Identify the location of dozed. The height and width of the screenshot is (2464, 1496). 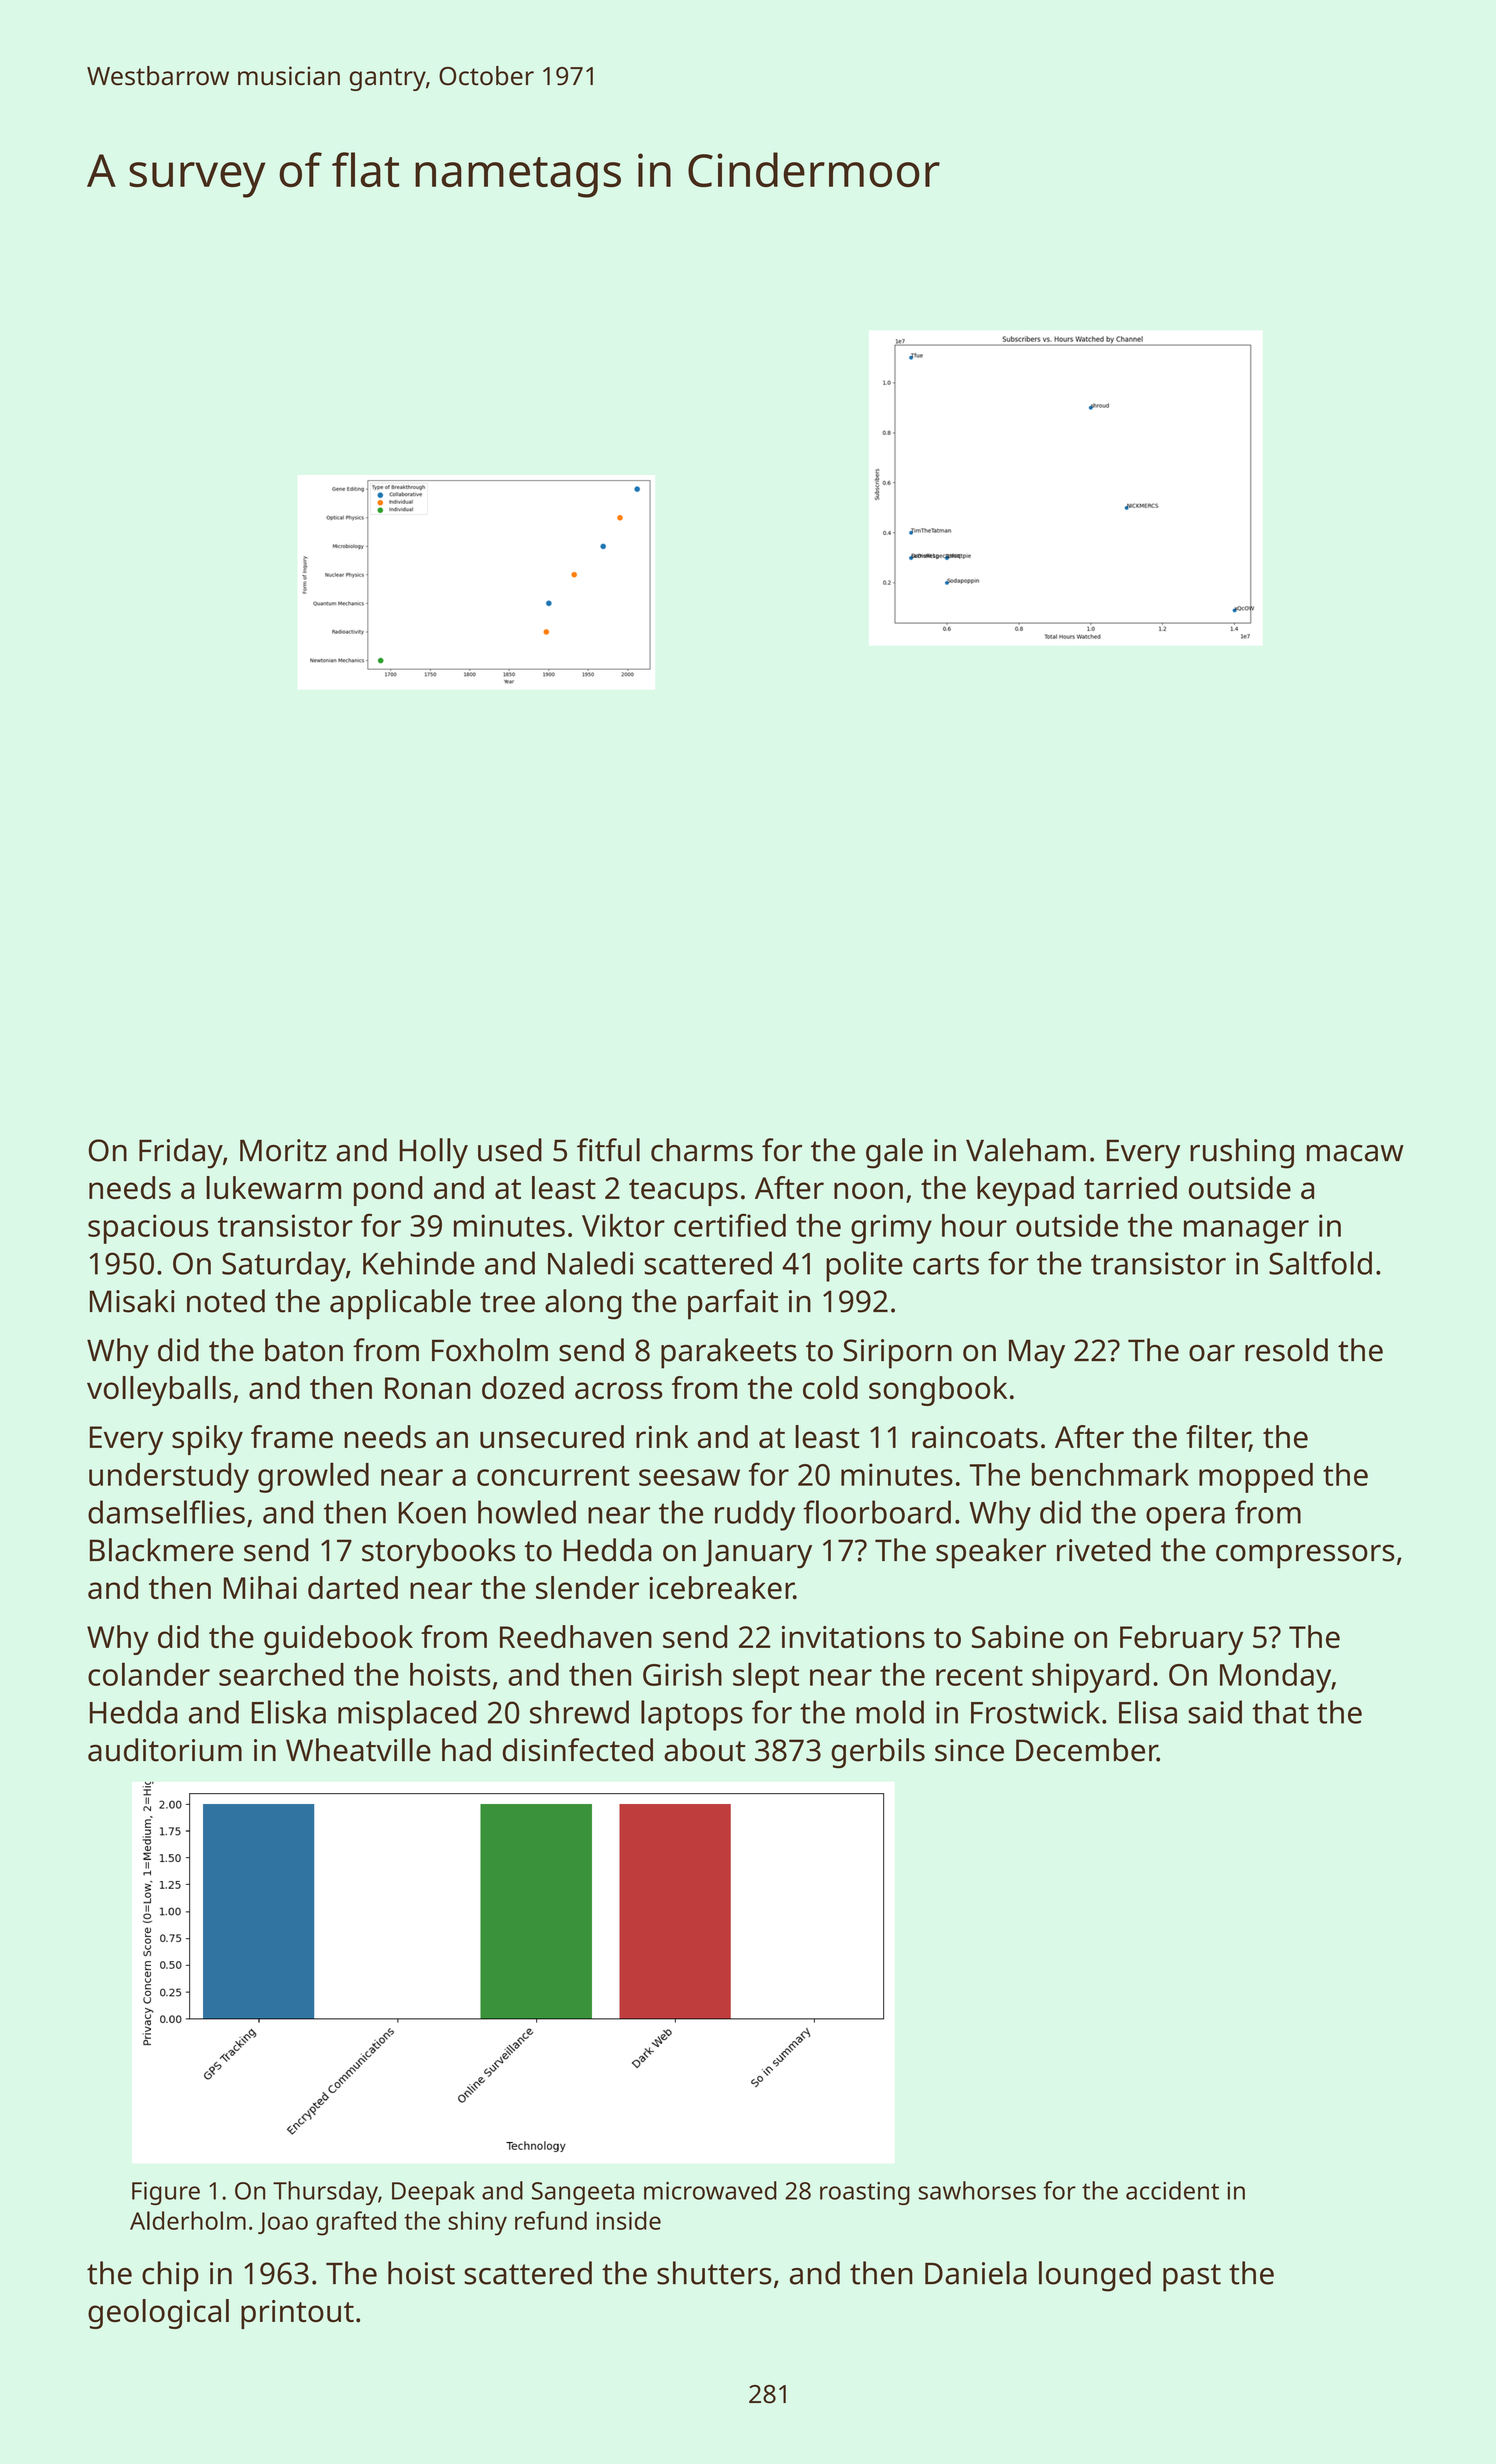
(523, 1387).
